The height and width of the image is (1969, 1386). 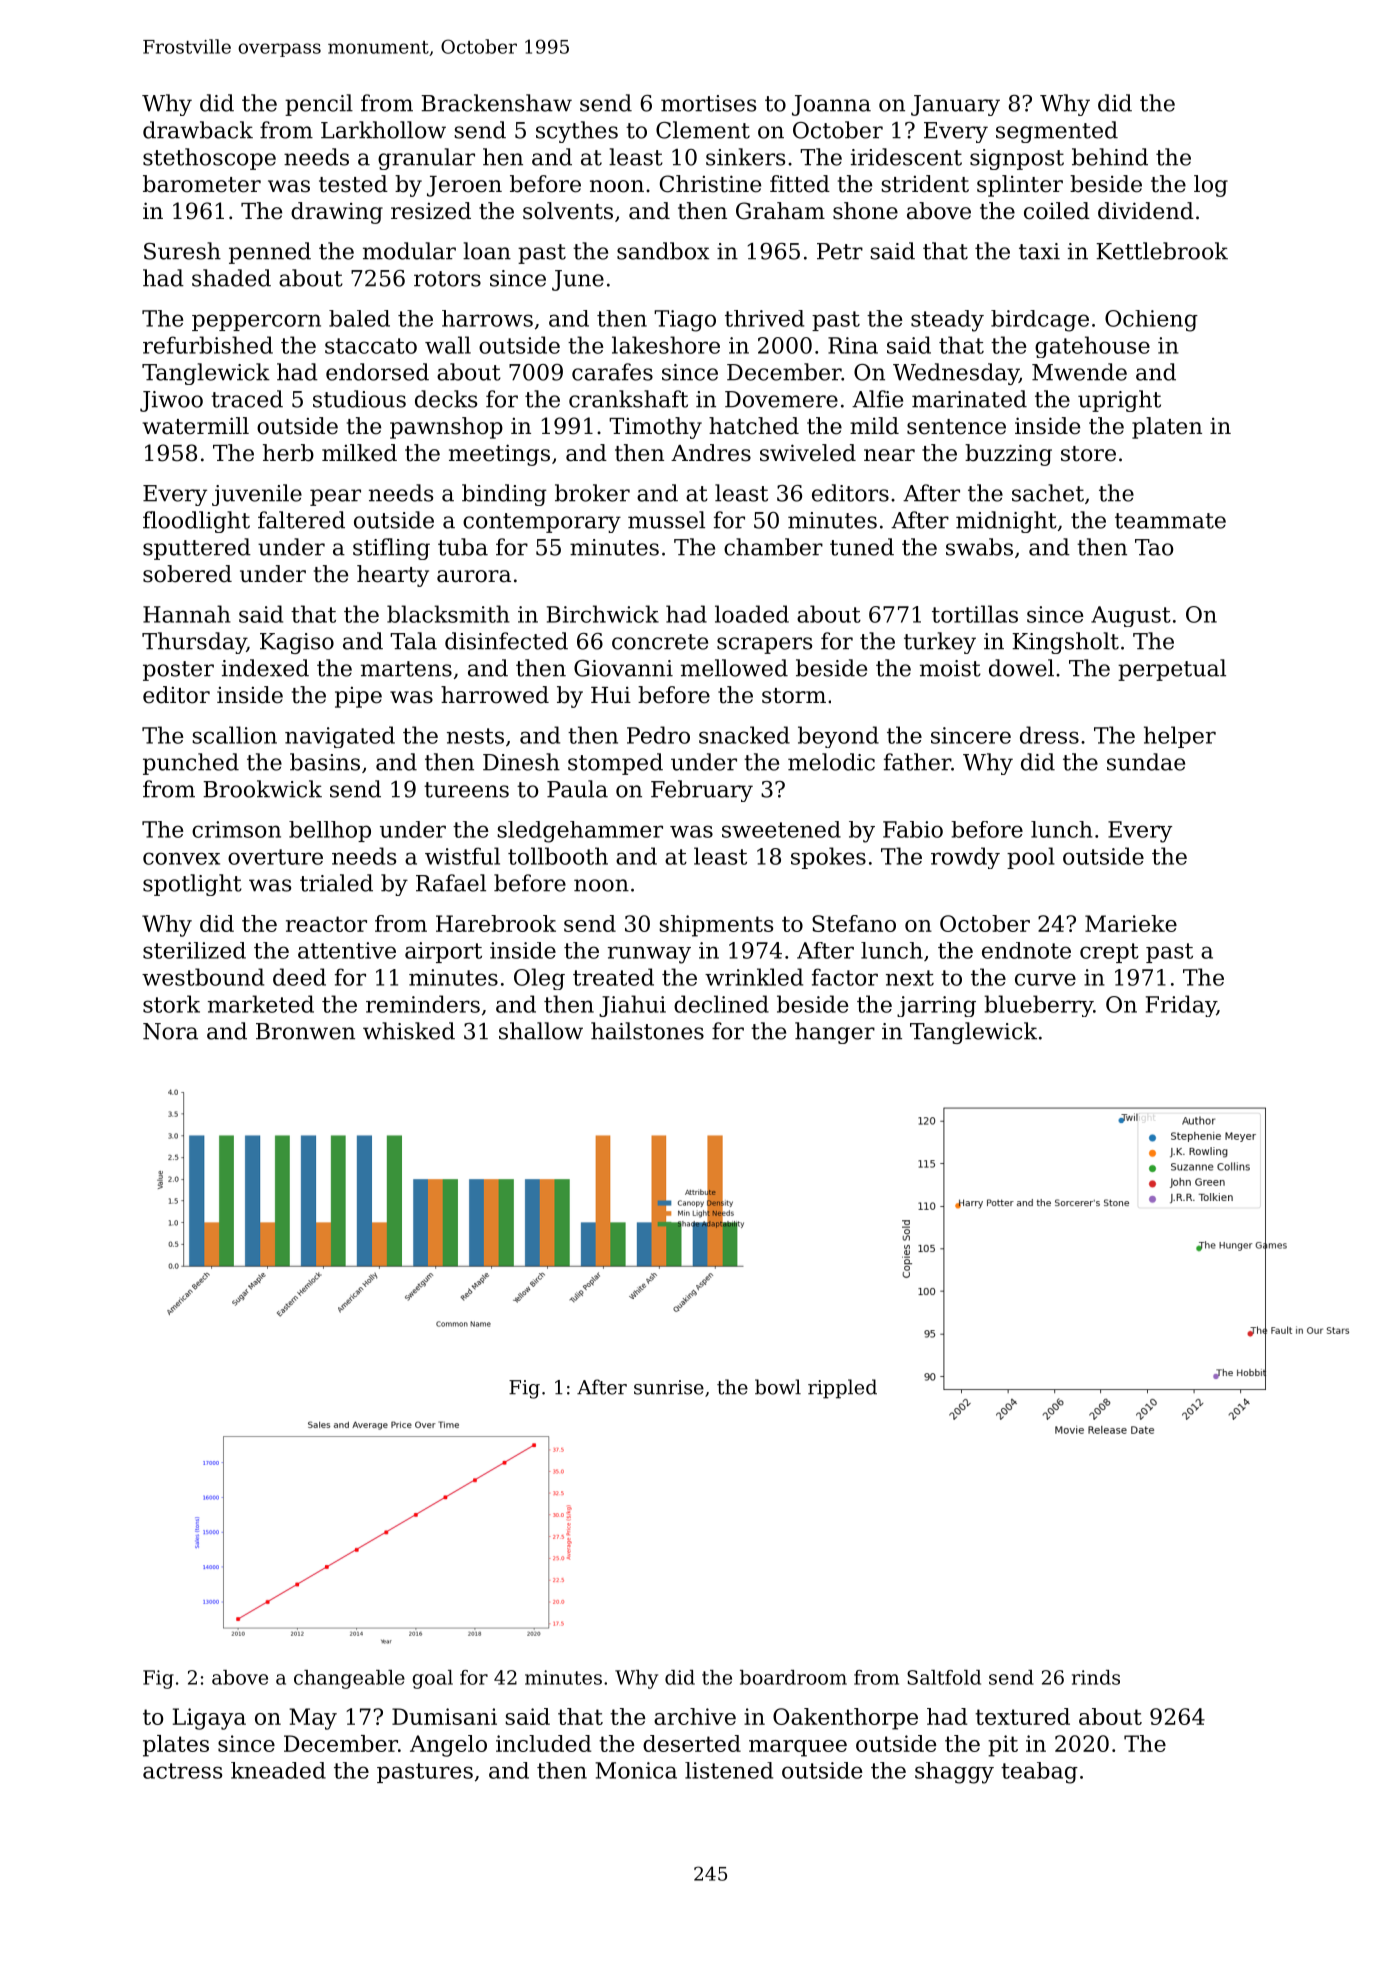 I want to click on actress, so click(x=182, y=1771).
